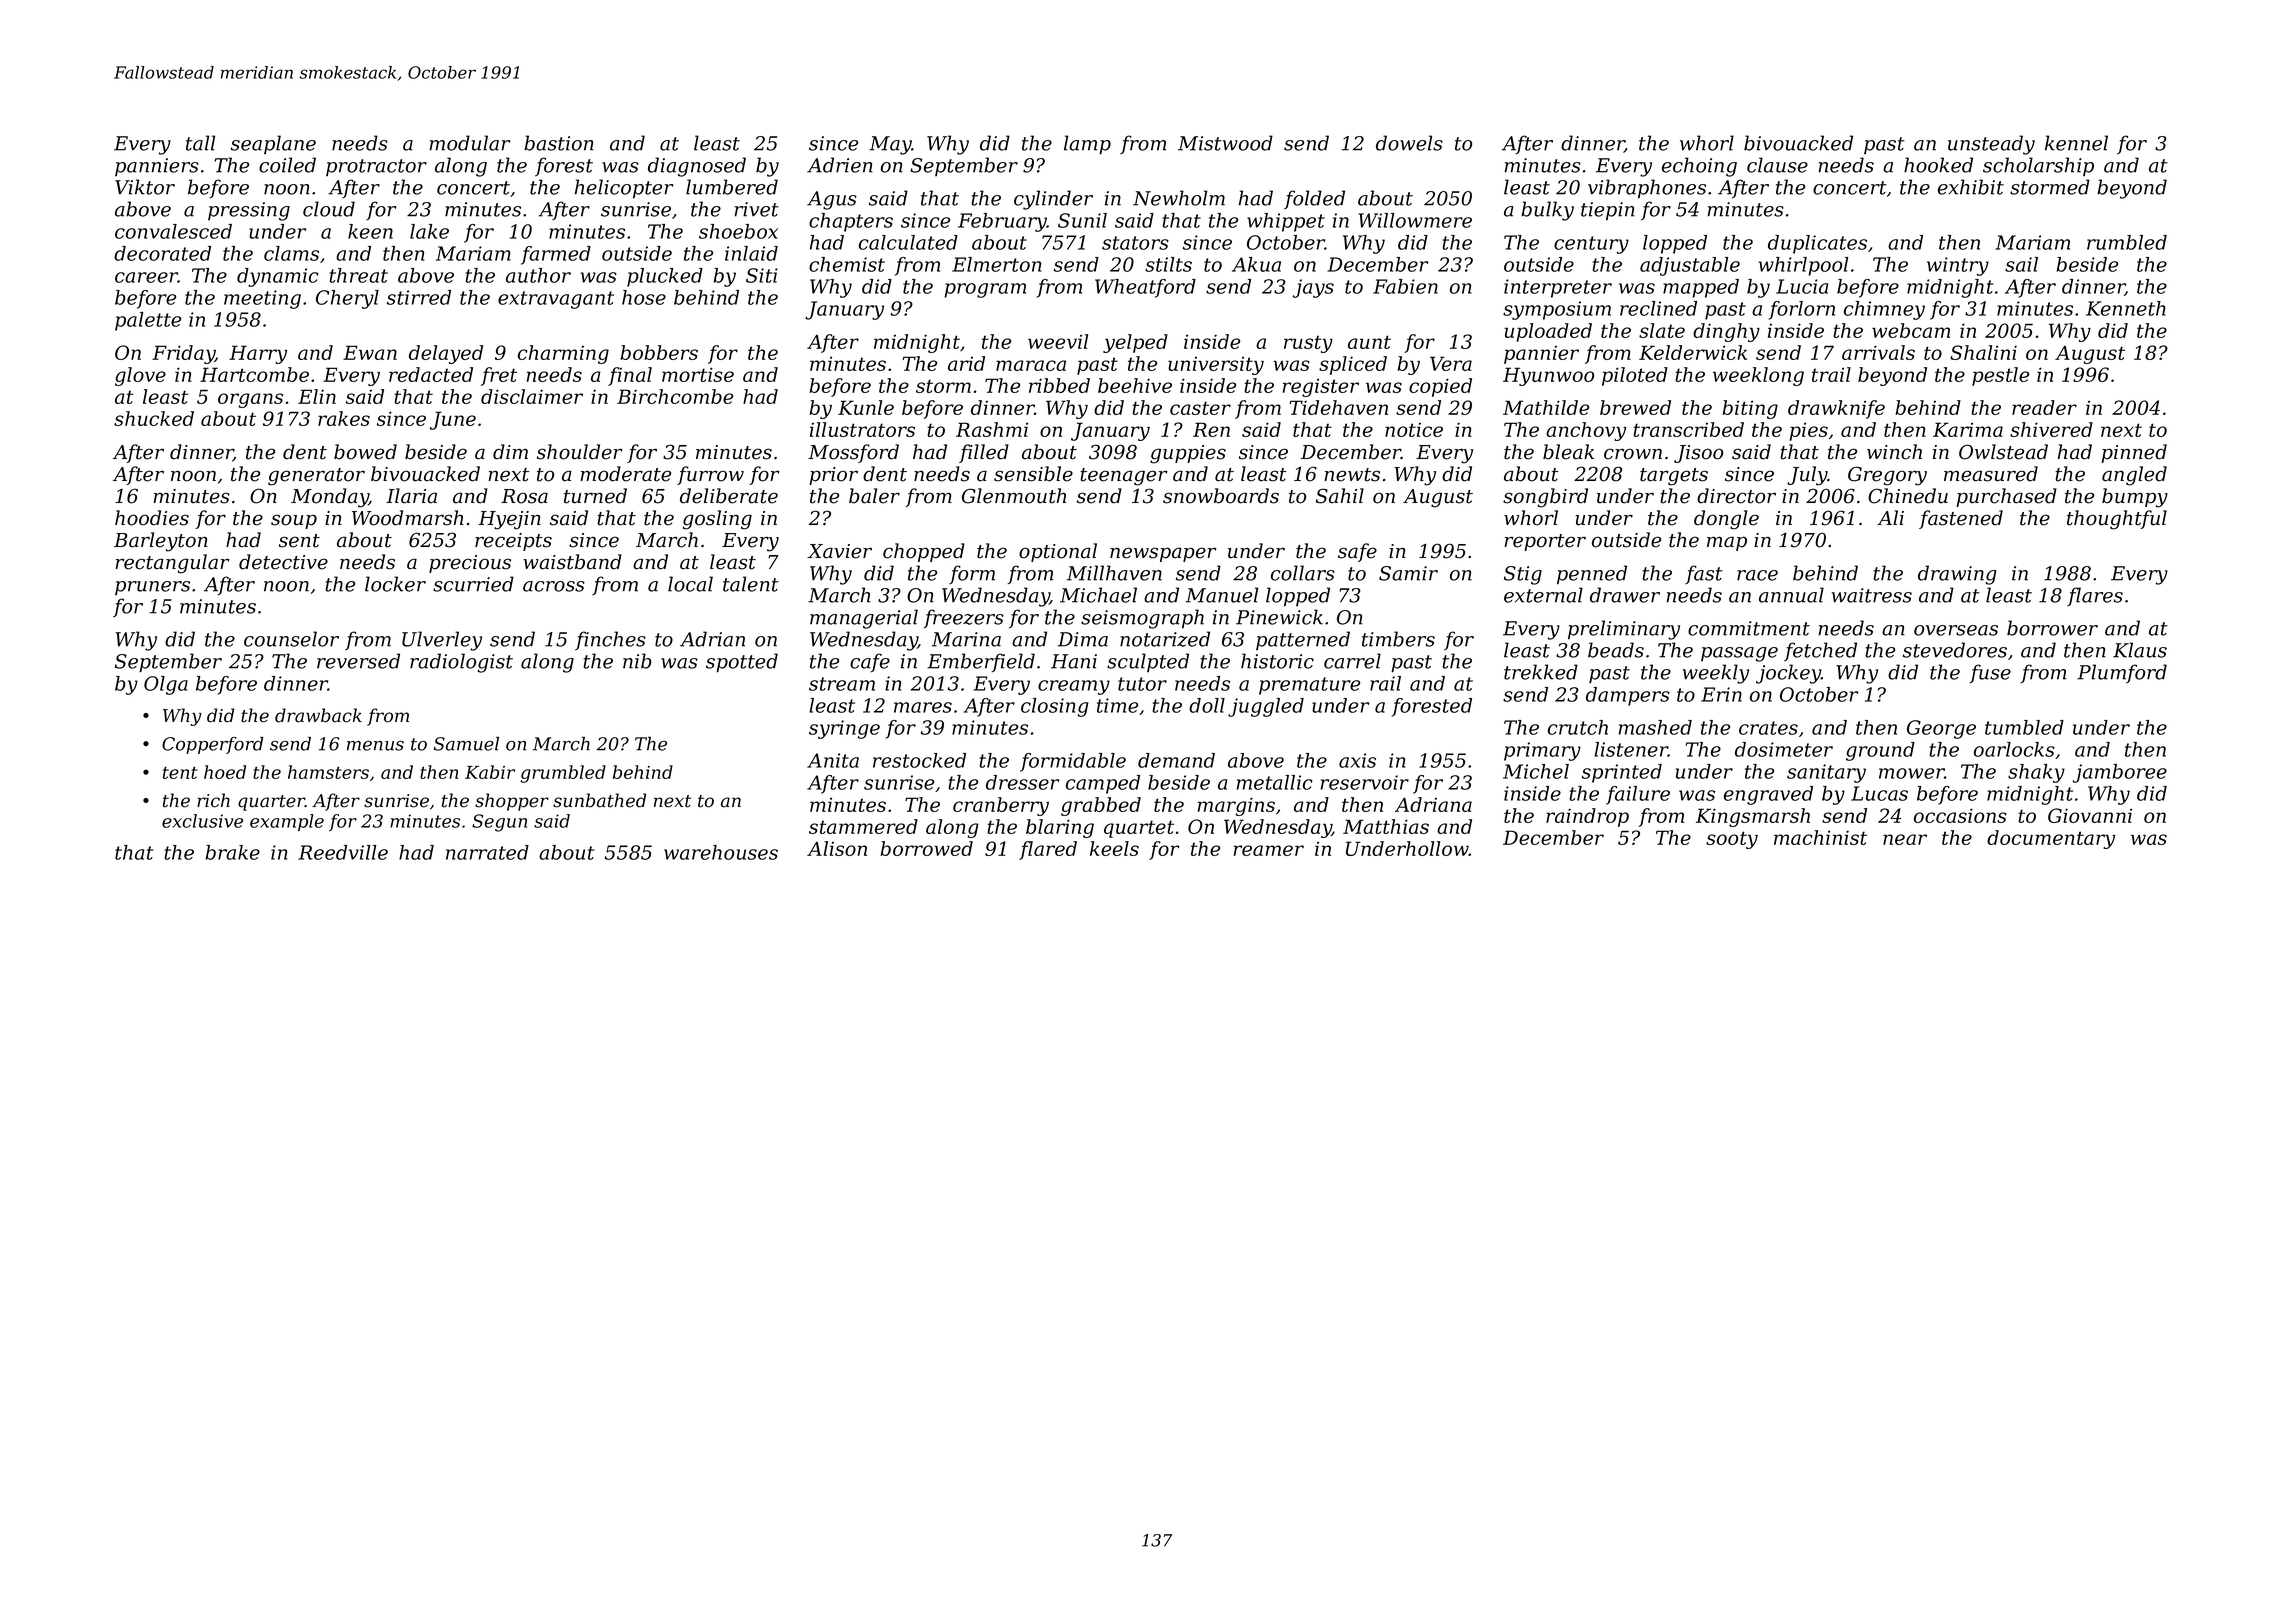 Image resolution: width=2282 pixels, height=1614 pixels. Describe the element at coordinates (1098, 595) in the page. I see `Michael` at that location.
